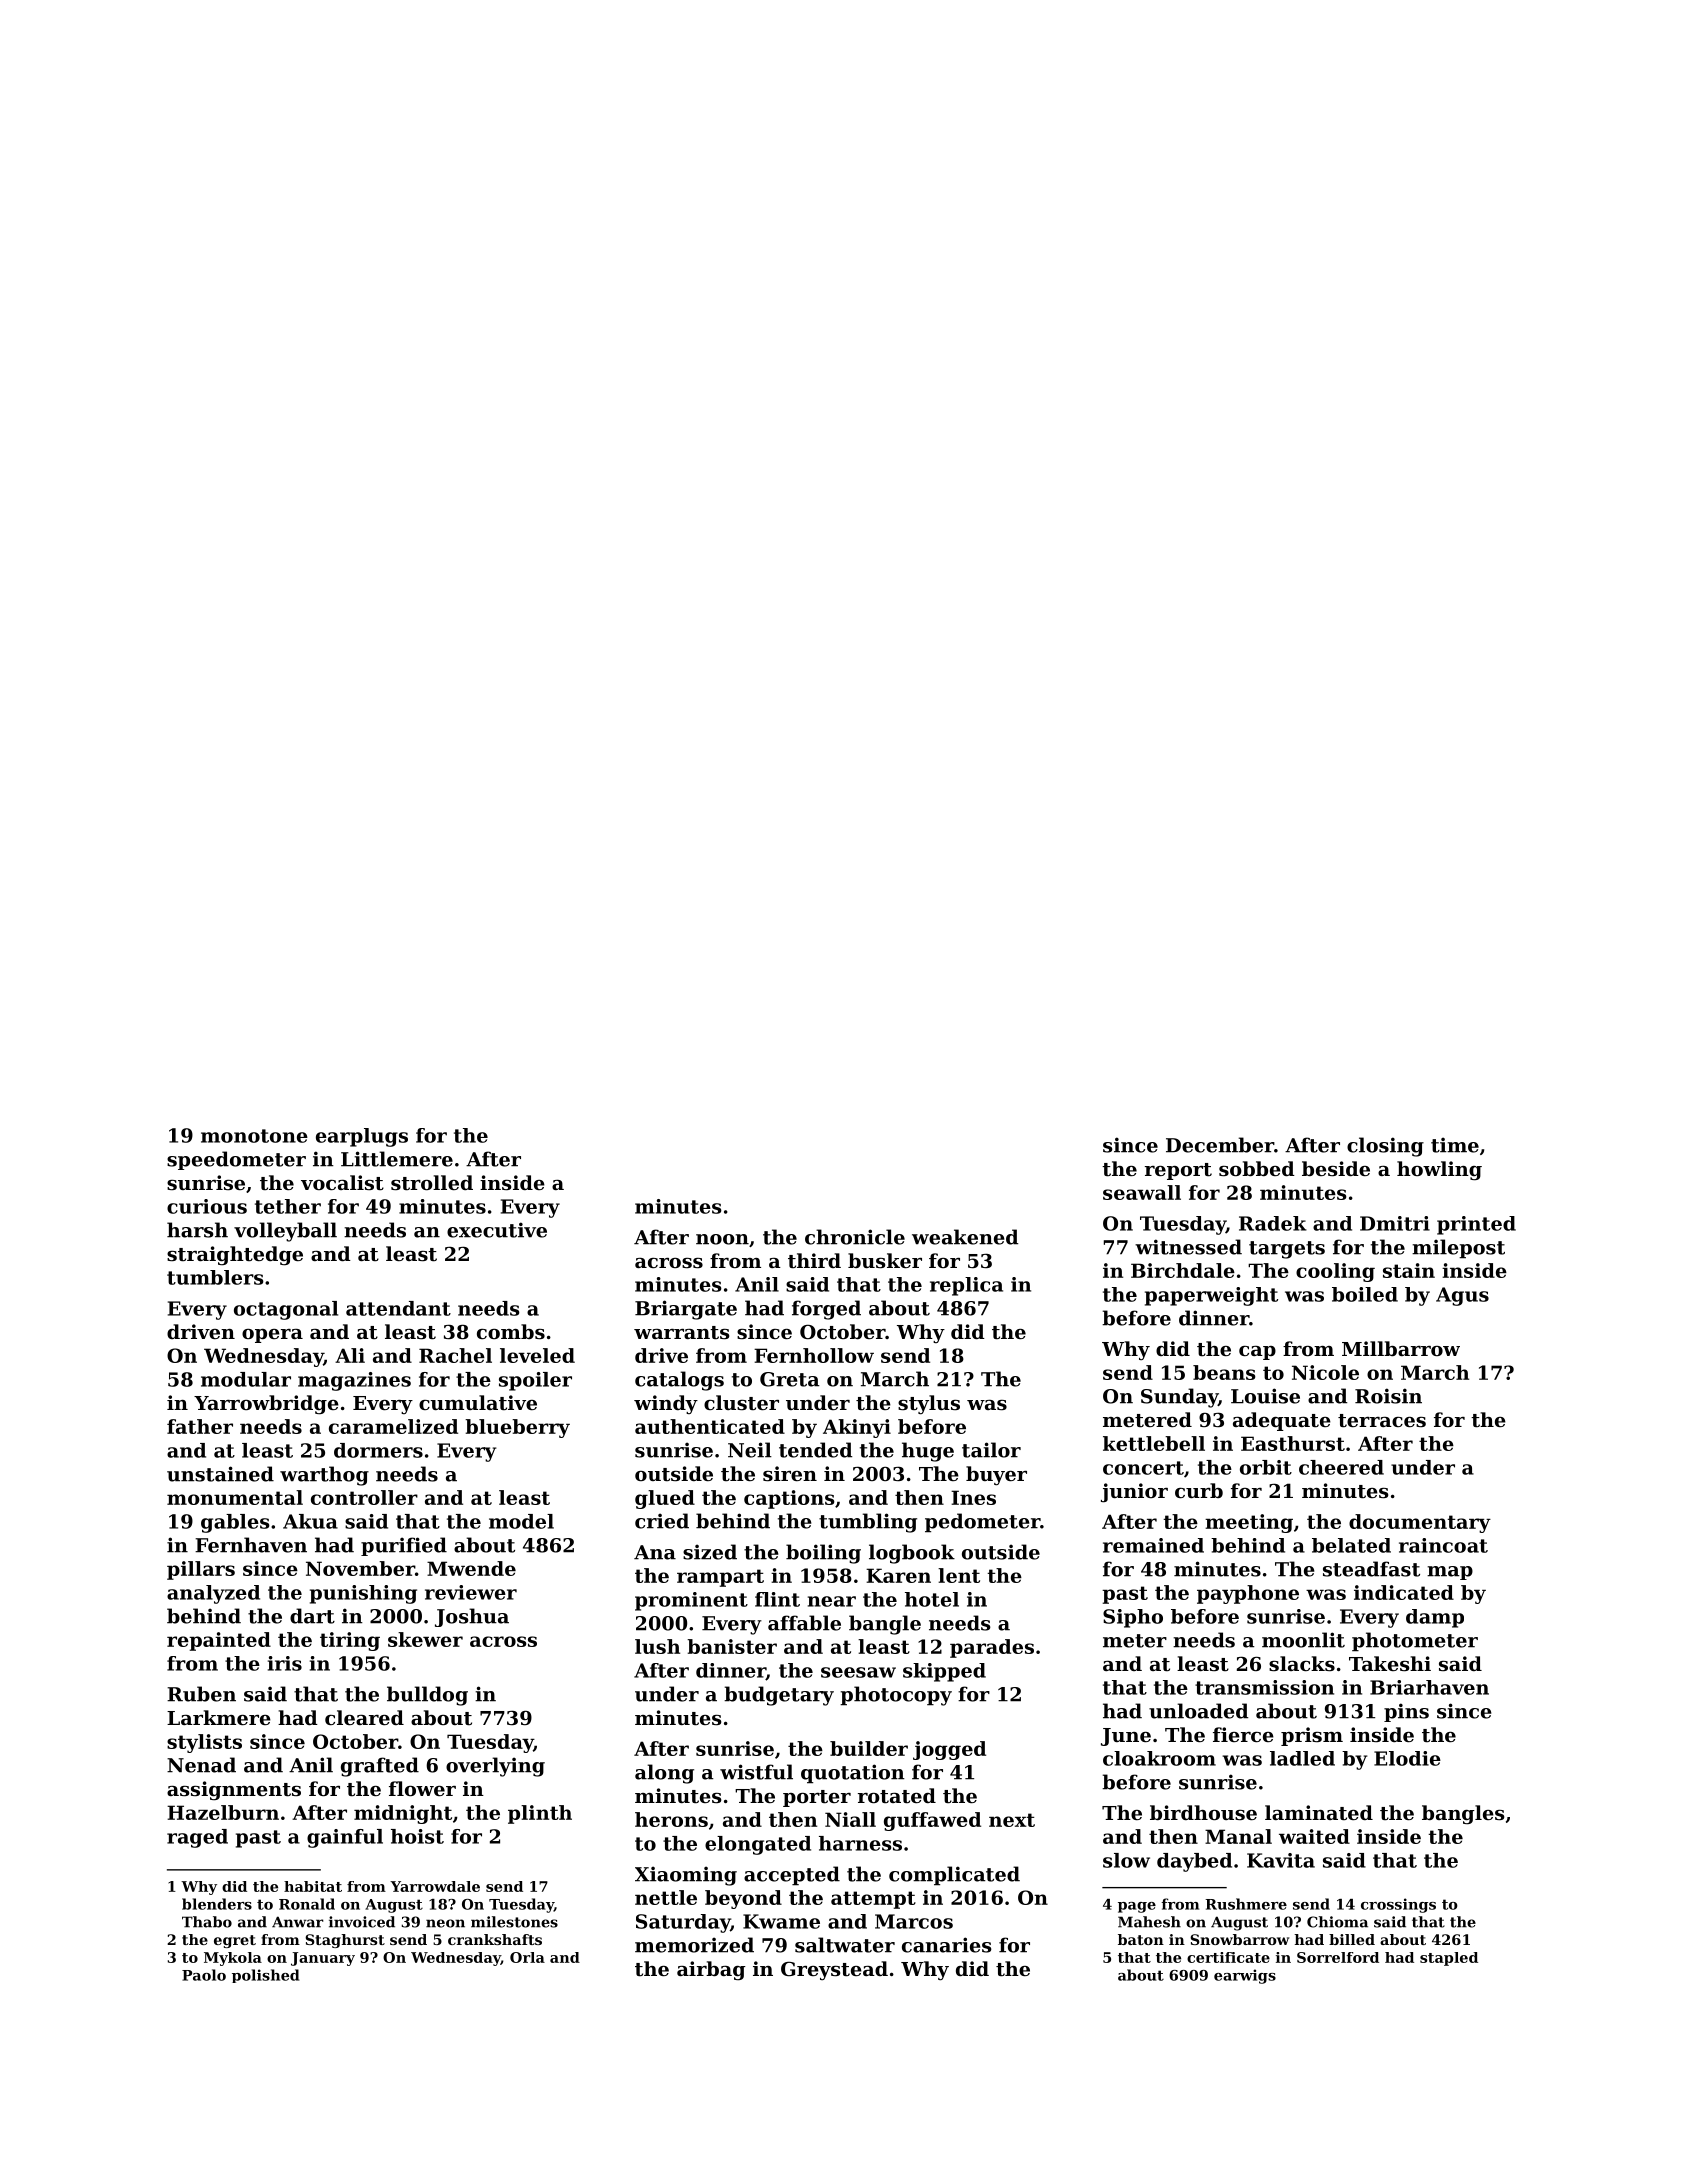 This image has height=2178, width=1683. Describe the element at coordinates (1449, 1959) in the image. I see `stapled` at that location.
